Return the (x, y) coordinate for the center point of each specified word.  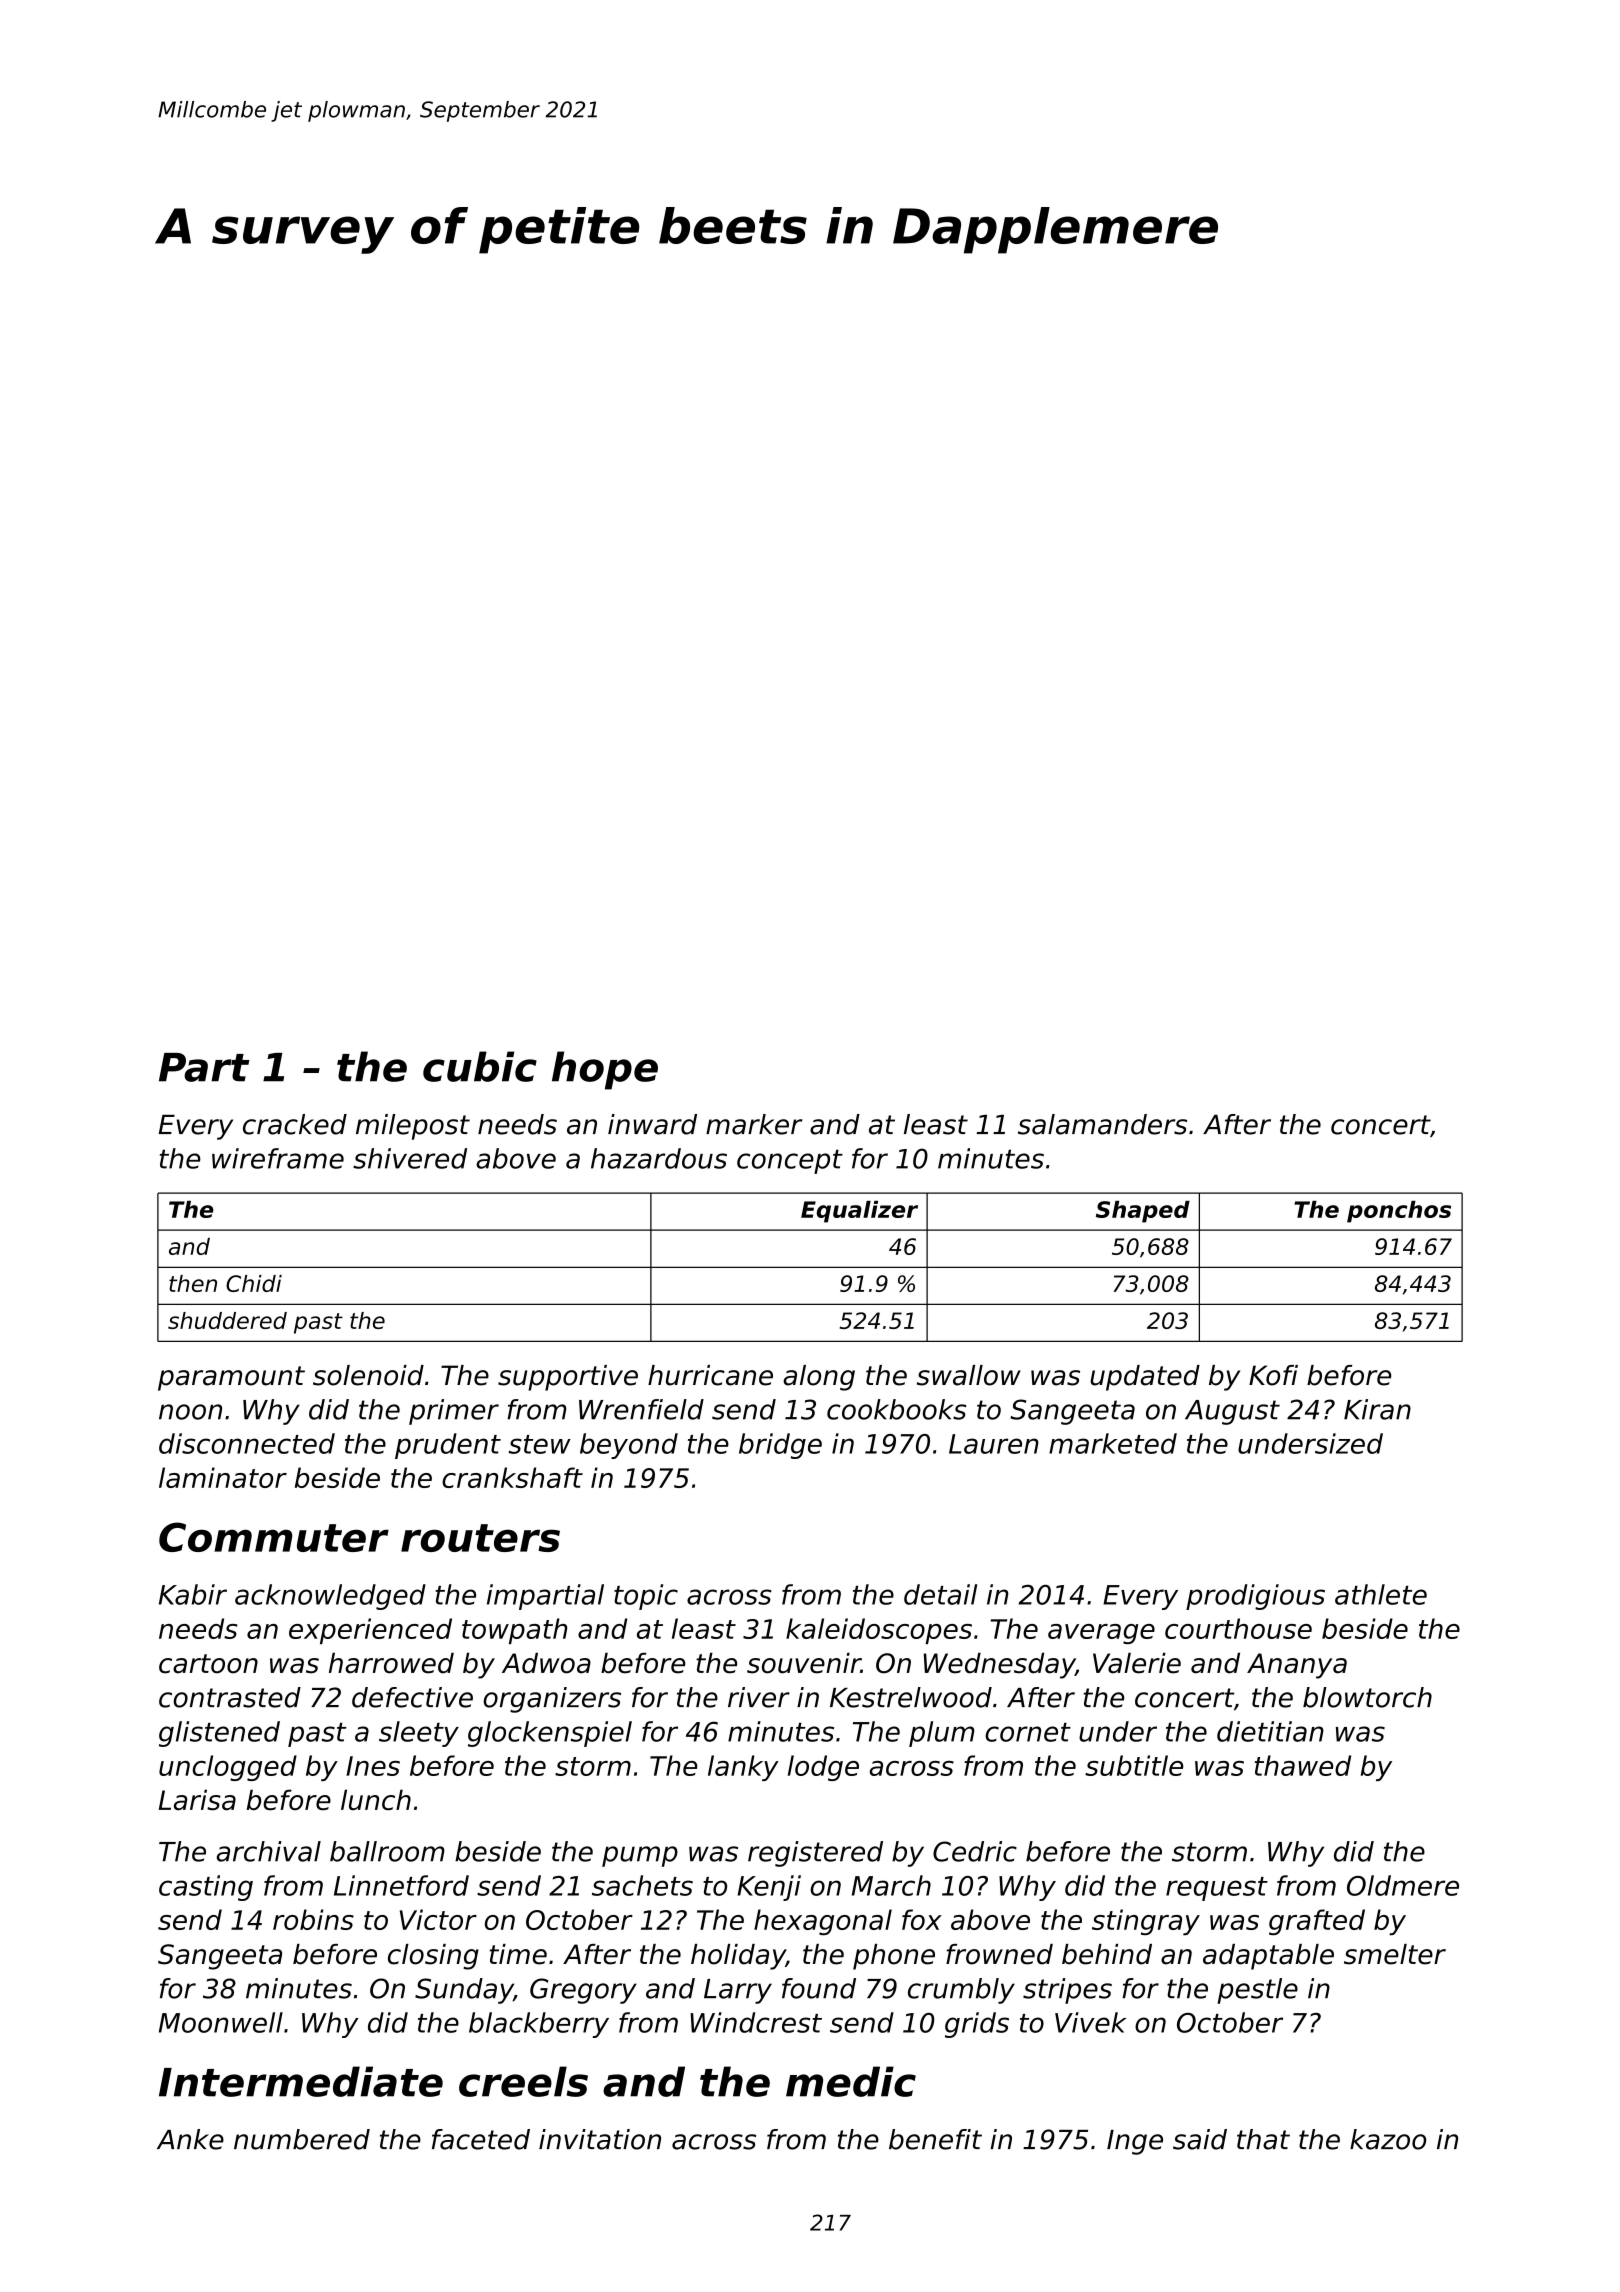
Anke (190, 2139)
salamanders (1102, 1124)
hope (605, 1070)
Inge (1135, 2142)
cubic (480, 1066)
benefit (935, 2139)
